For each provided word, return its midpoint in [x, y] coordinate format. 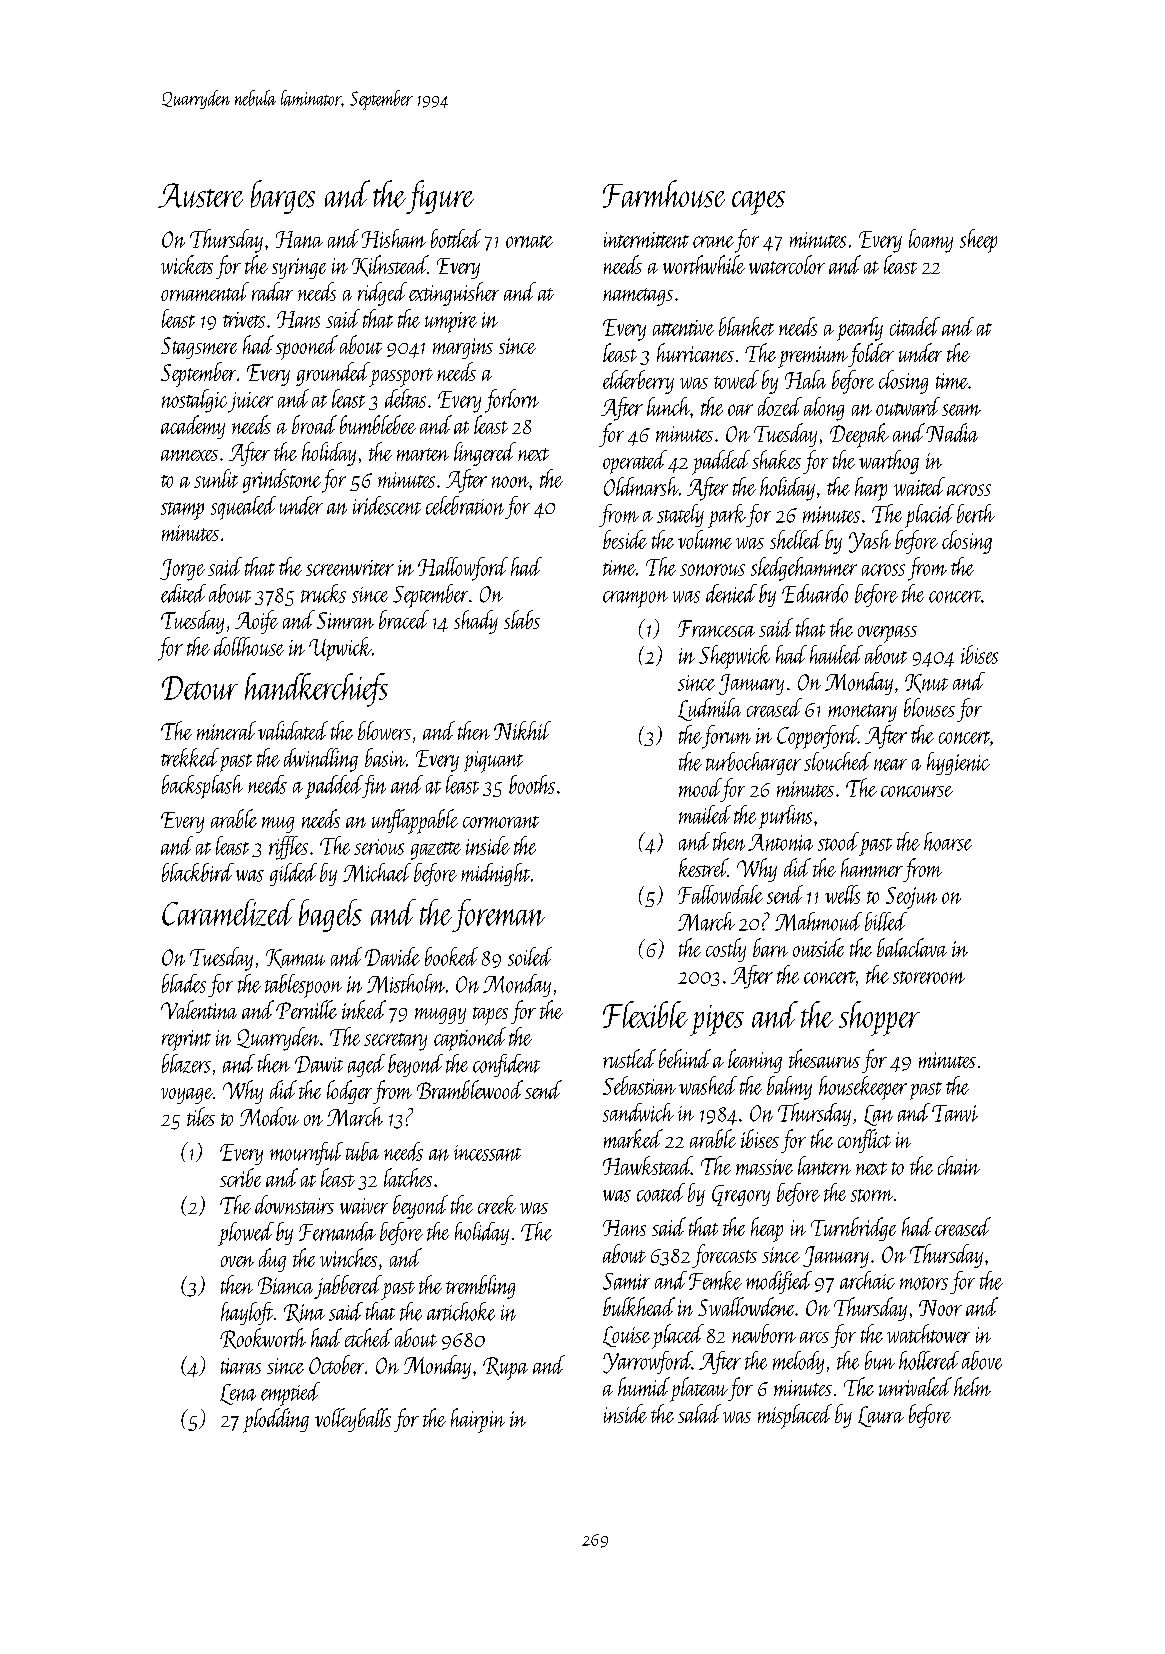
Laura [881, 1416]
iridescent [387, 505]
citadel [915, 326]
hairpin [478, 1420]
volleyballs [353, 1420]
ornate [529, 241]
